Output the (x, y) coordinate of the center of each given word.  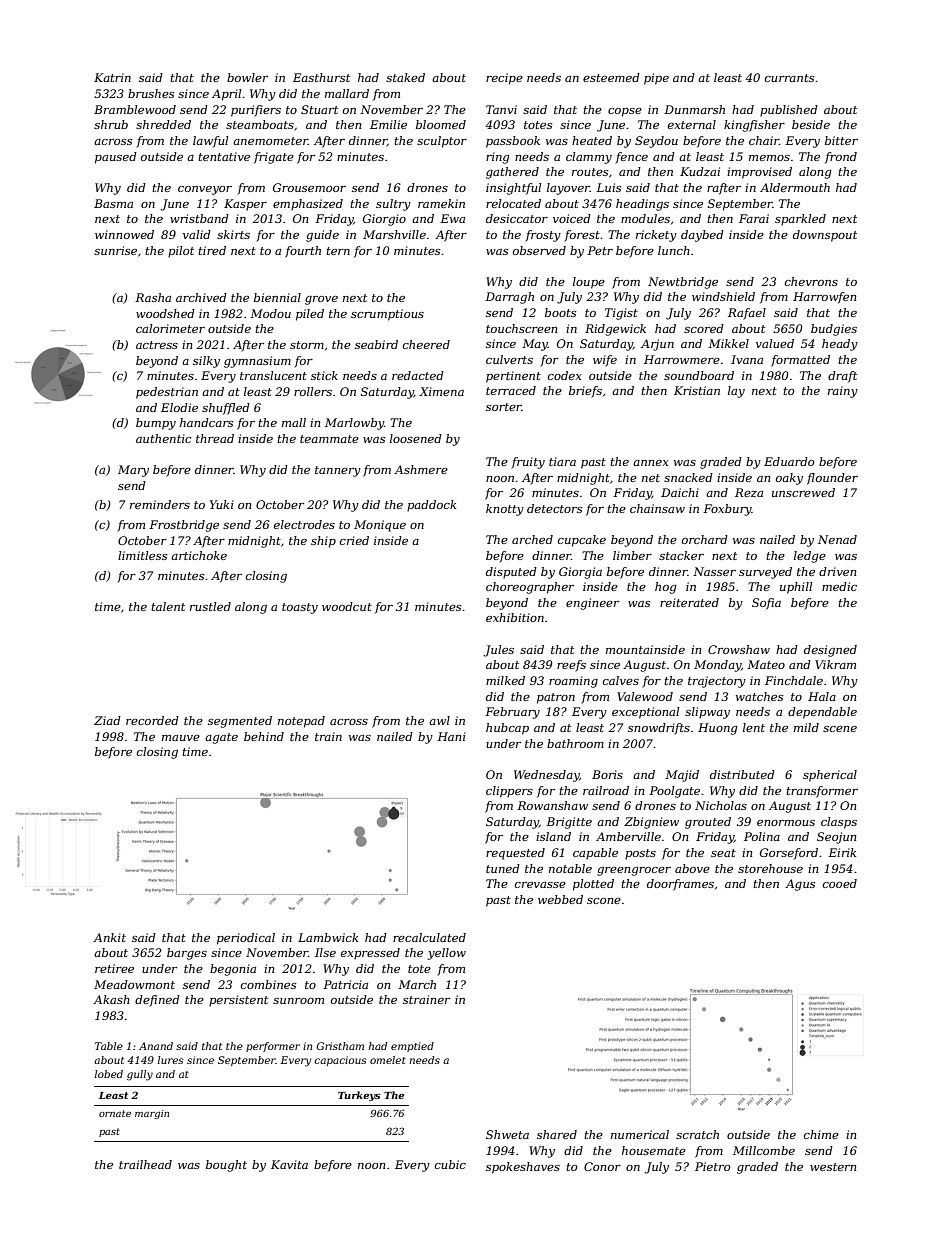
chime (821, 1134)
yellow (447, 954)
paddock (431, 506)
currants (789, 78)
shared (557, 1134)
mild (806, 727)
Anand (156, 1046)
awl (439, 720)
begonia (233, 970)
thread (215, 438)
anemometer (270, 141)
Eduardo (789, 461)
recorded (152, 720)
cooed (840, 883)
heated (592, 140)
